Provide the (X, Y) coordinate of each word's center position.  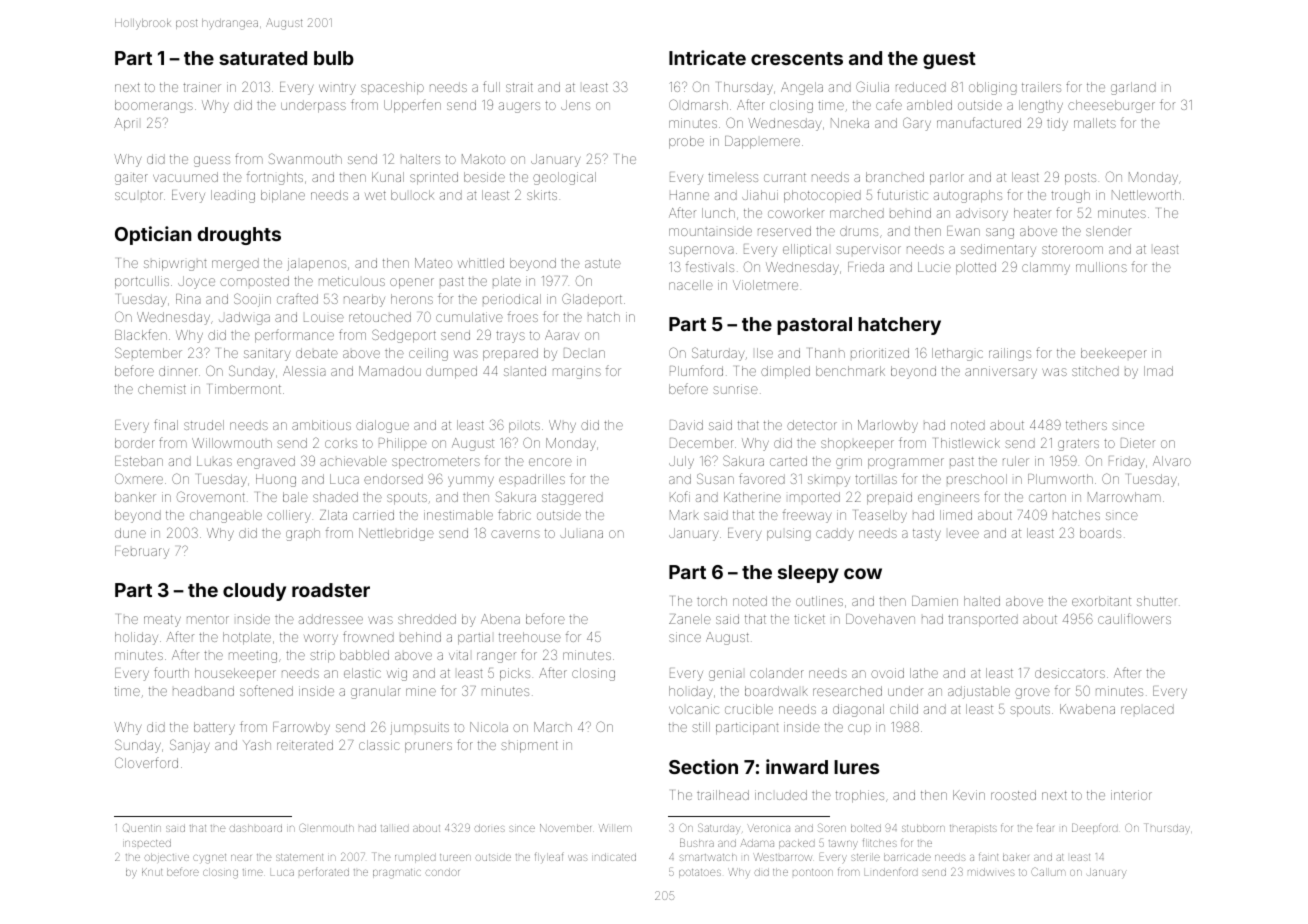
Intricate (707, 57)
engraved (266, 462)
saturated (263, 58)
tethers (1086, 425)
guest (949, 60)
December (702, 443)
